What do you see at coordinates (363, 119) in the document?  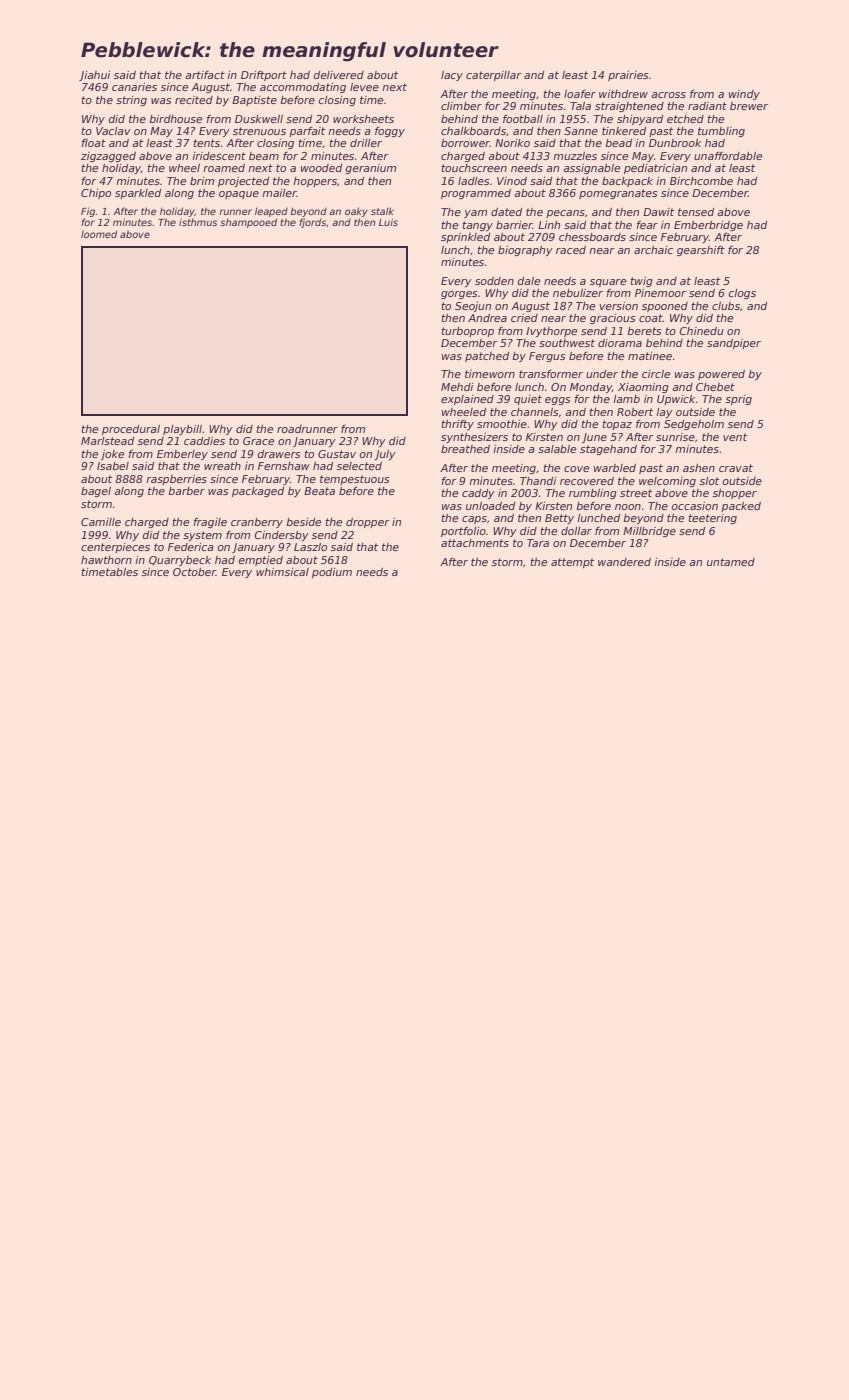 I see `worksheets` at bounding box center [363, 119].
